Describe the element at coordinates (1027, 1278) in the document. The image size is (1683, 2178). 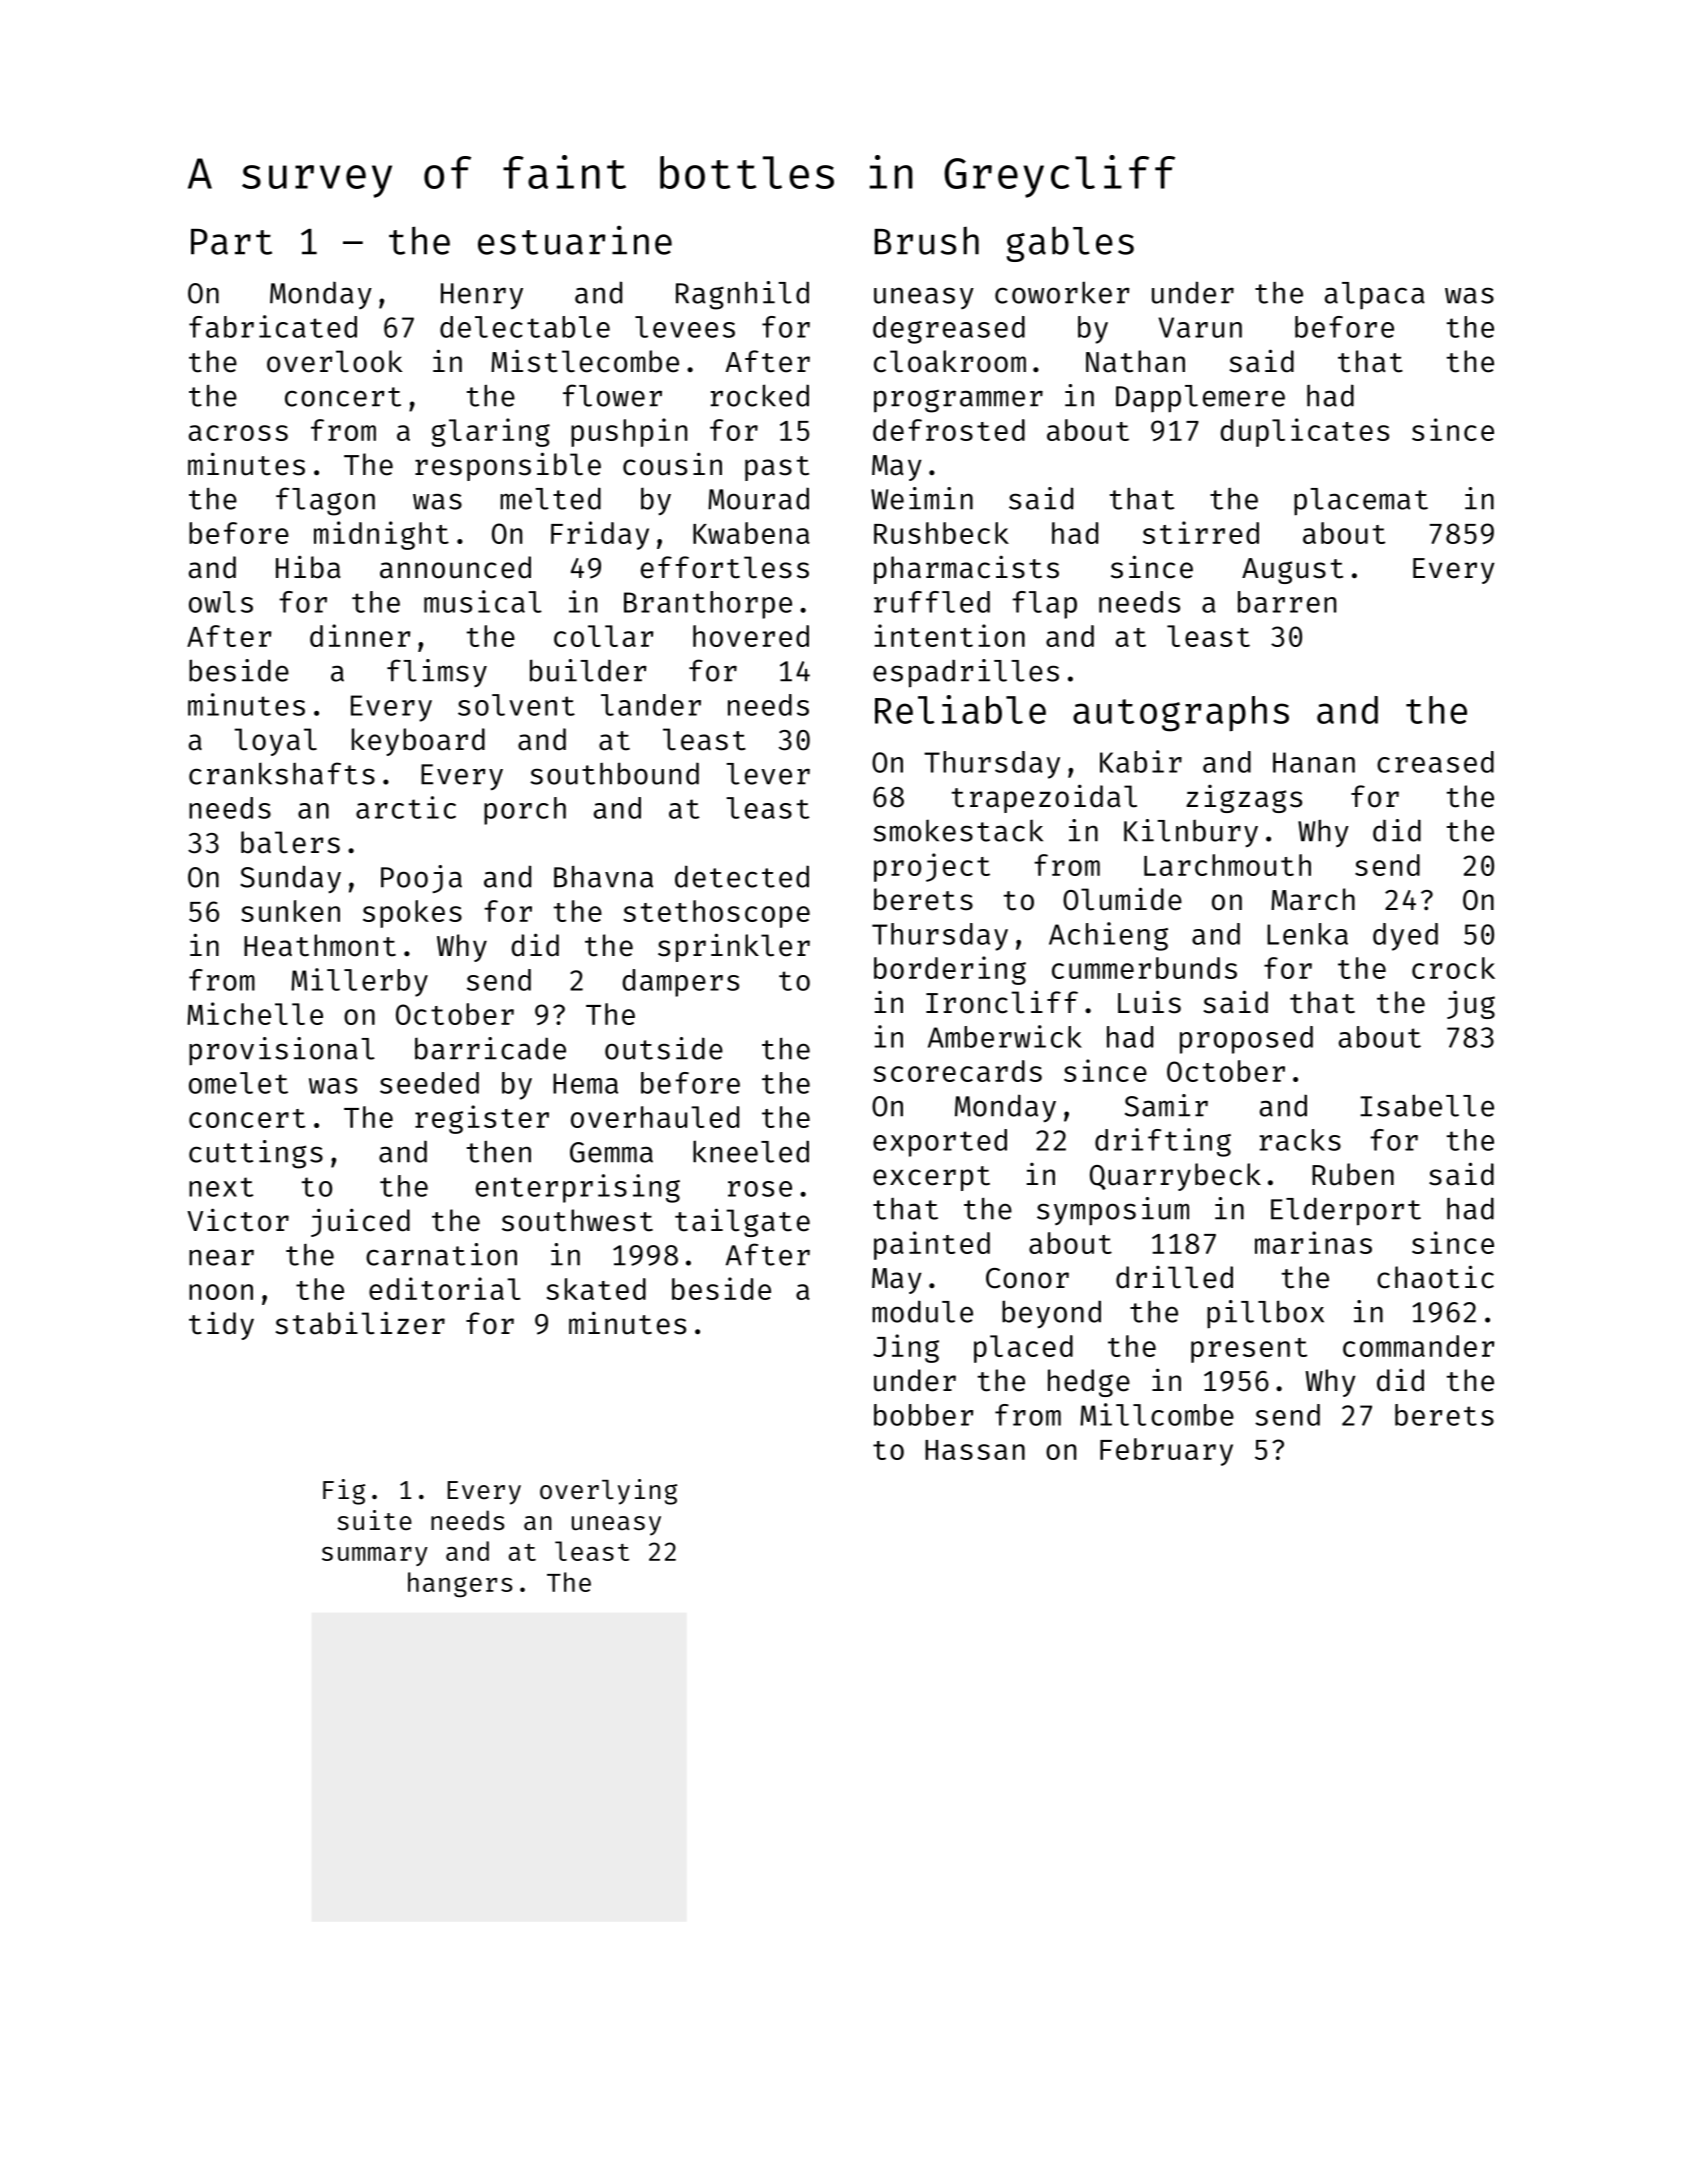
I see `Conor` at that location.
